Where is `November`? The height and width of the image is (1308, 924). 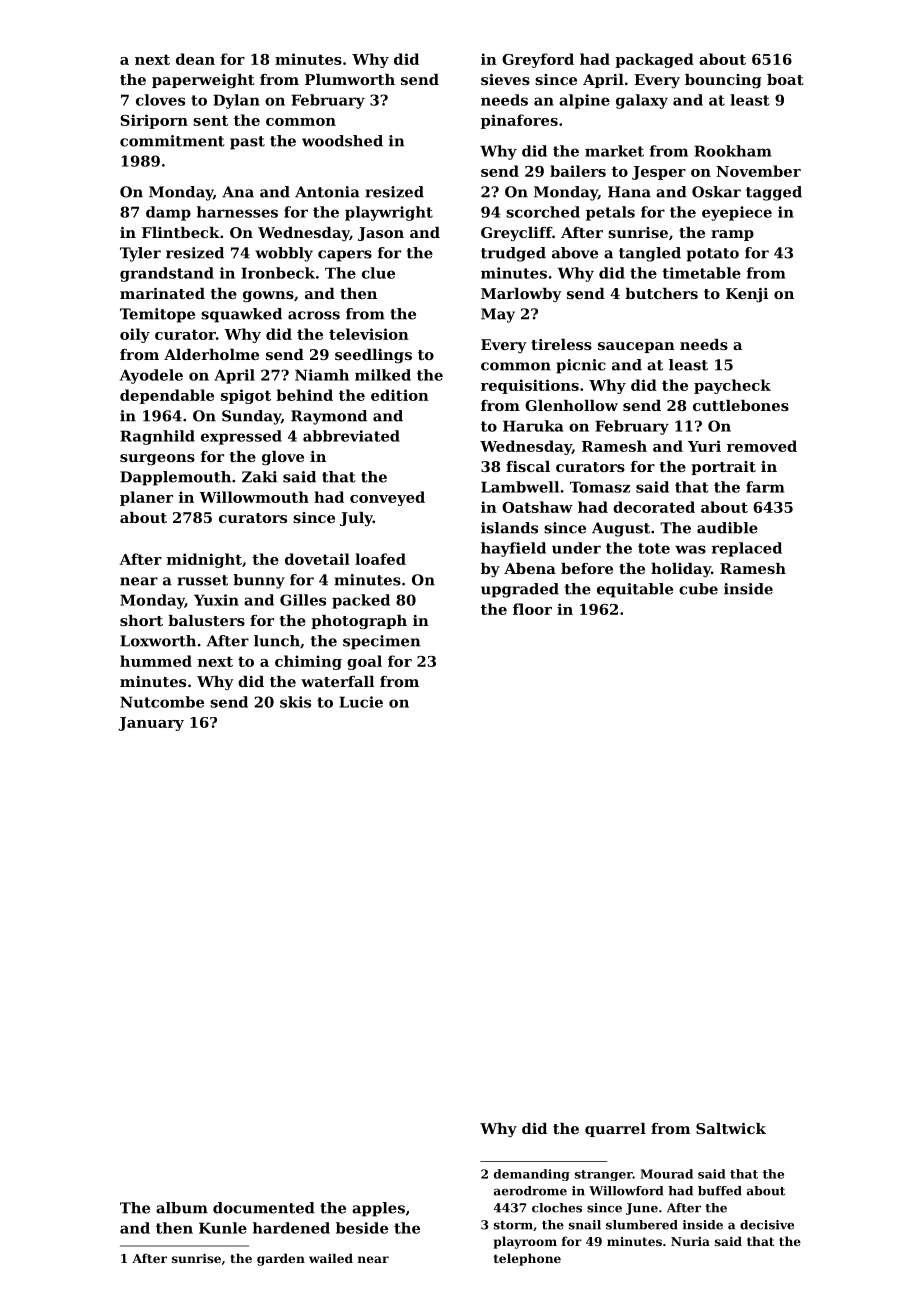
November is located at coordinates (758, 171).
